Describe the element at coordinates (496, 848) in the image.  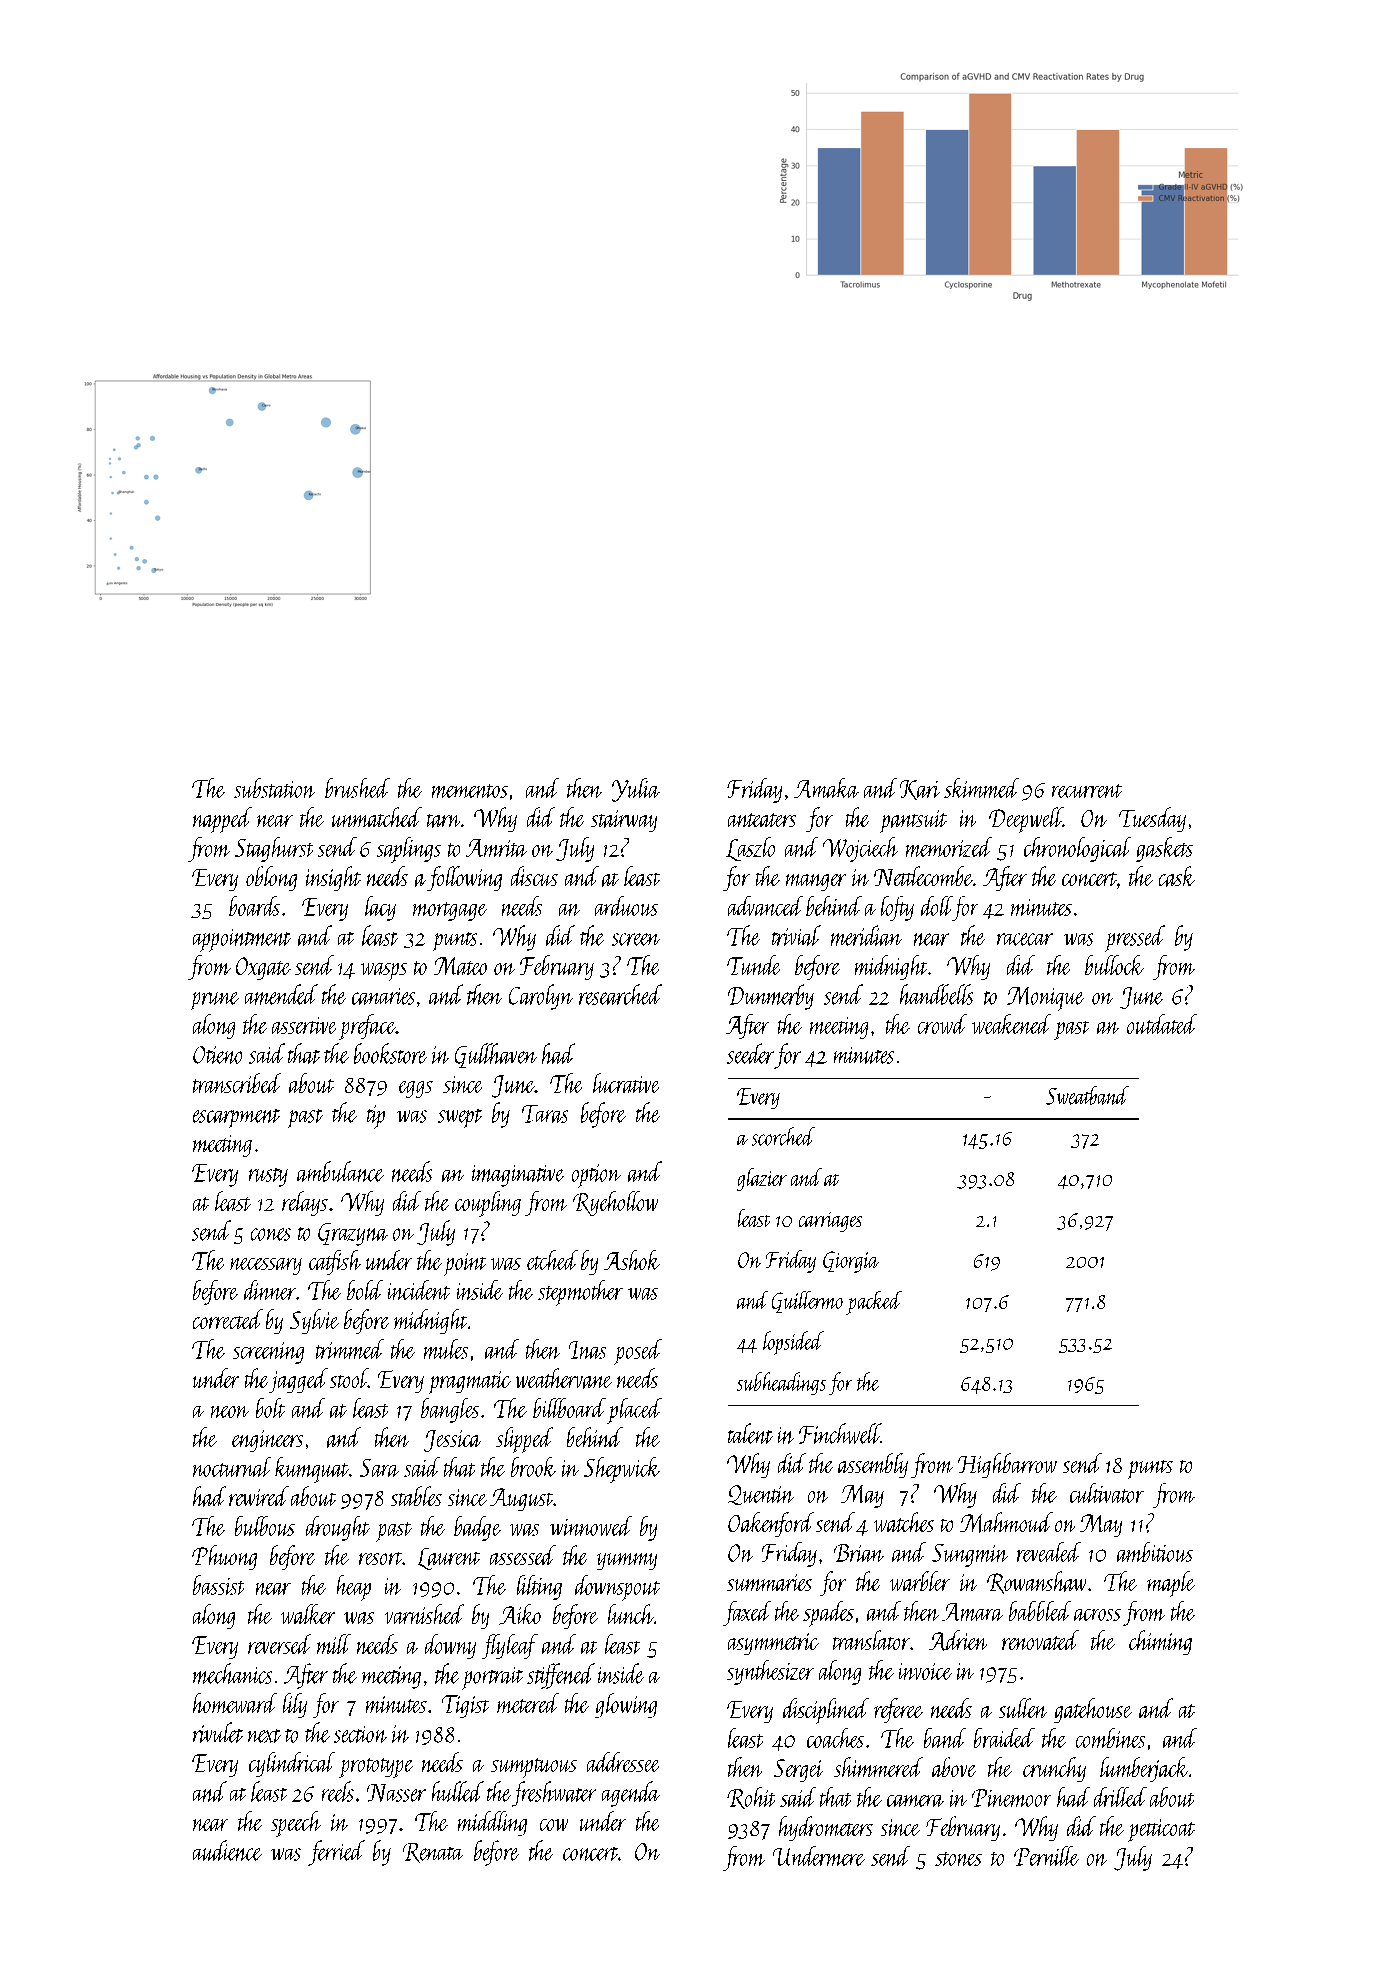
I see `Amrita` at that location.
